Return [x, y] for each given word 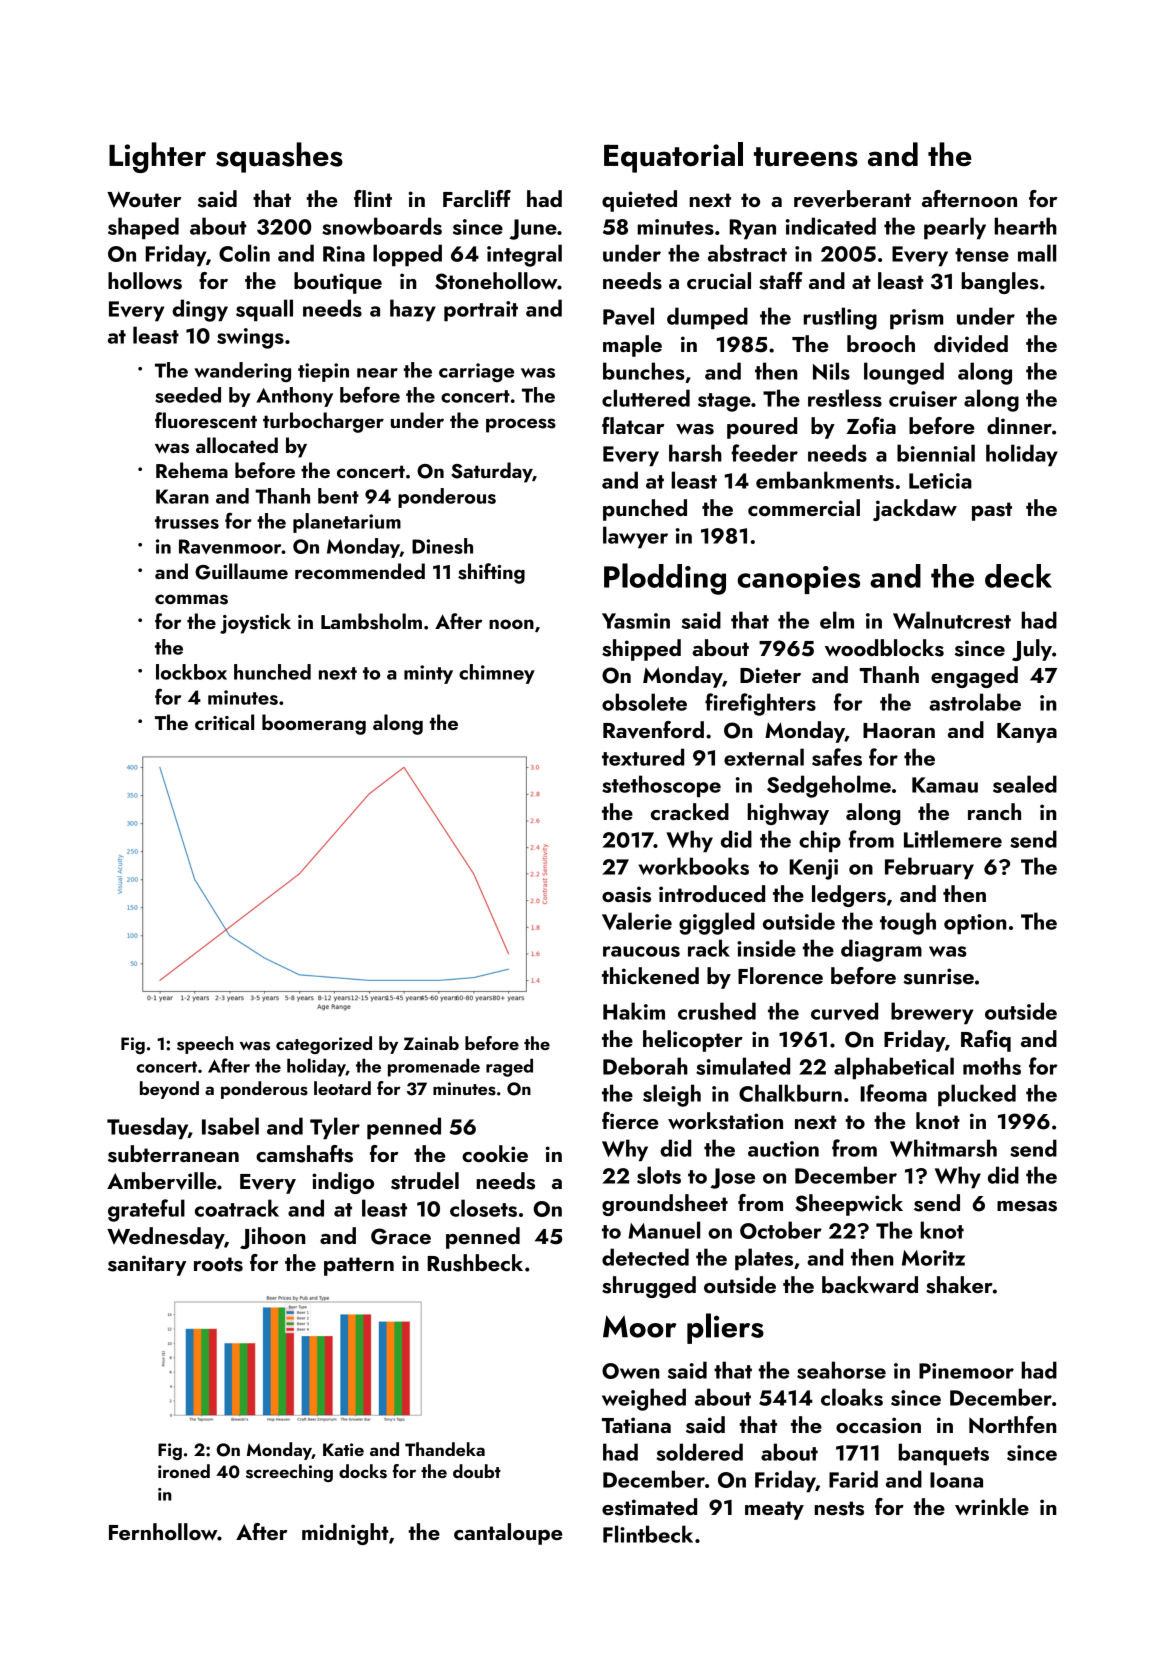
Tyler [335, 1128]
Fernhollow [163, 1531]
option [975, 924]
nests [839, 1508]
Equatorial [673, 157]
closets [483, 1208]
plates [764, 1259]
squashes [279, 157]
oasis [626, 894]
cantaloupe [508, 1534]
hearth [1026, 226]
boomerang [314, 724]
